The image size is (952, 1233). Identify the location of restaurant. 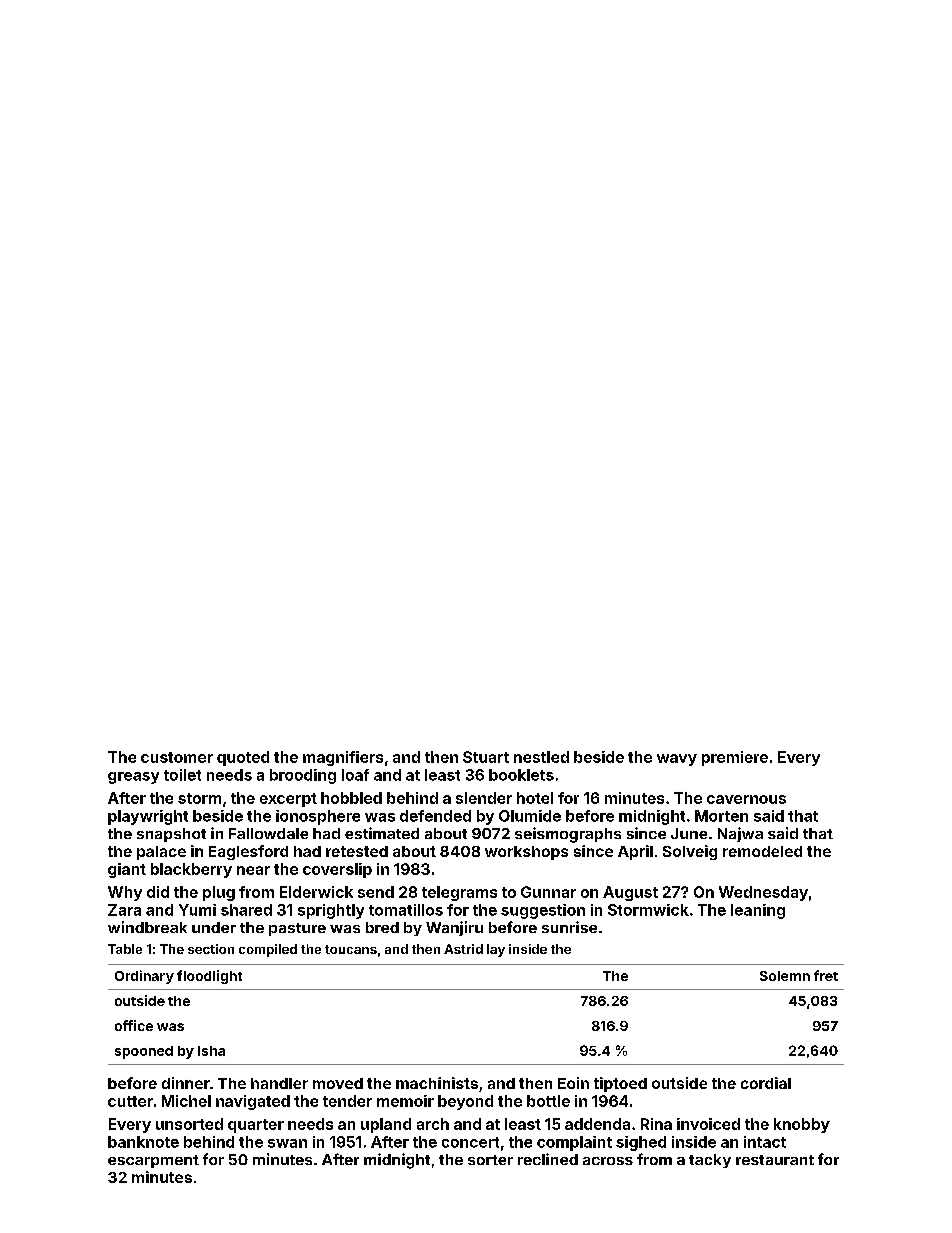
(775, 1160).
